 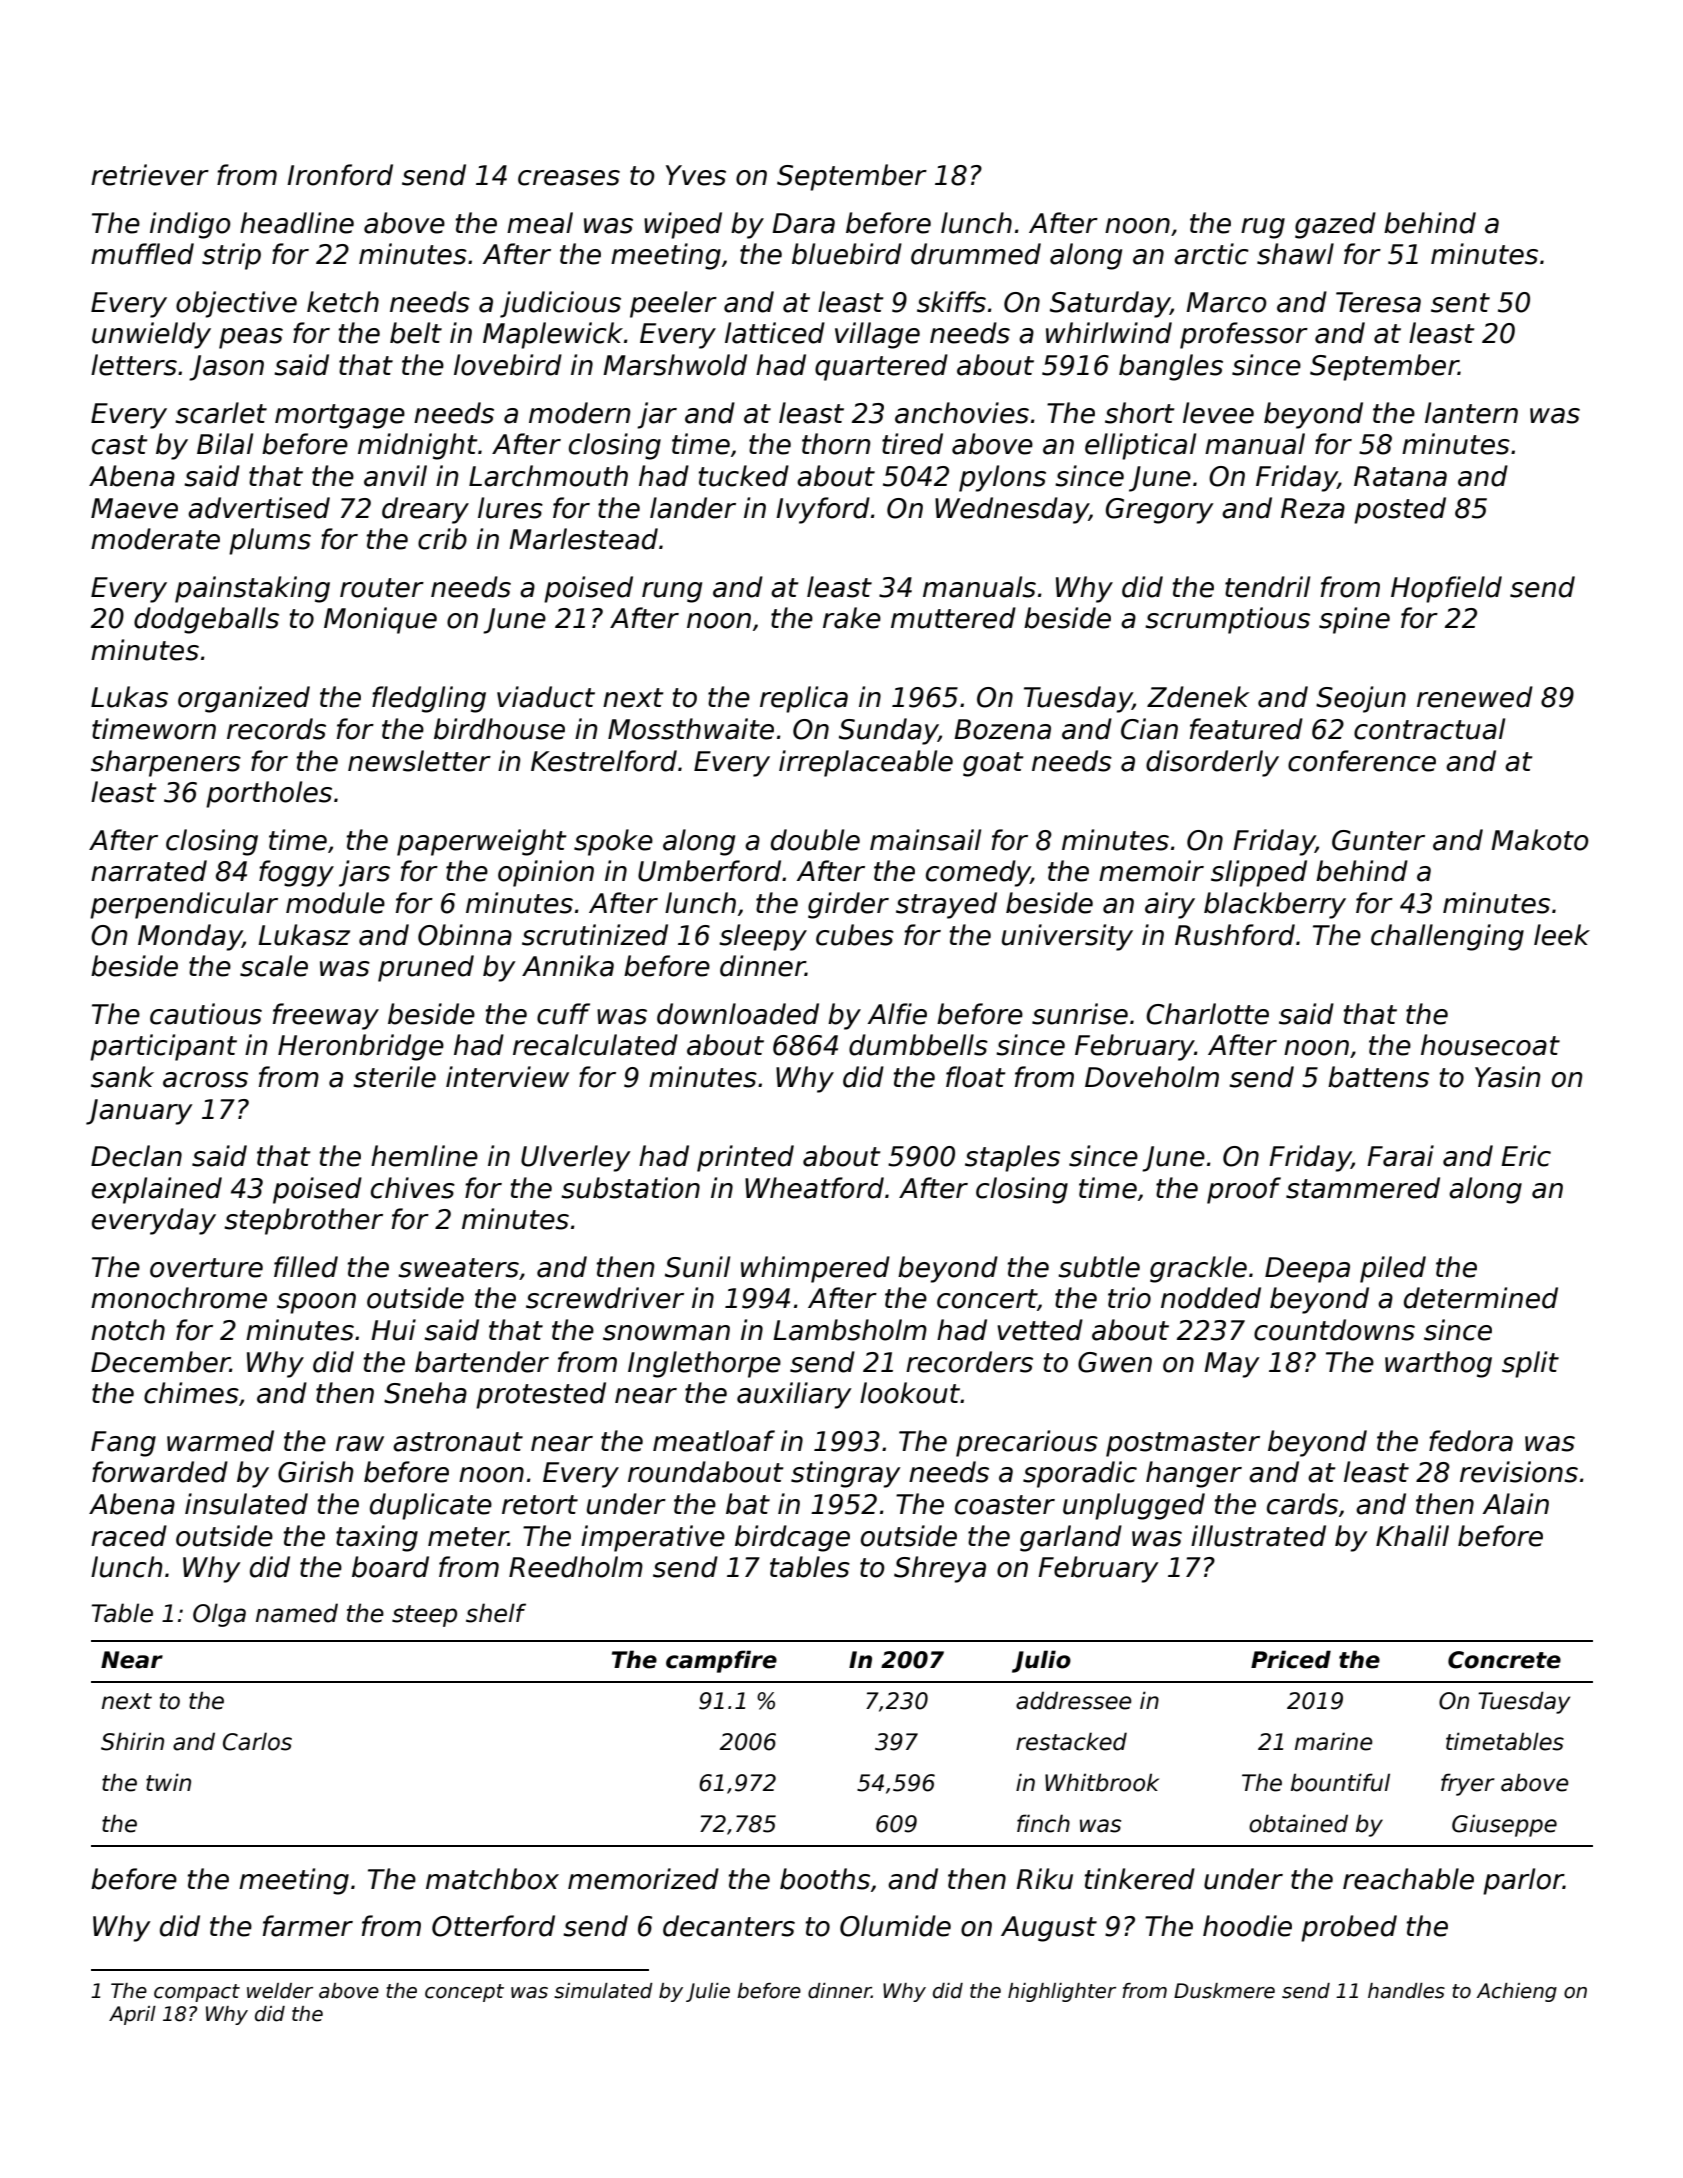 I want to click on creases, so click(x=569, y=178).
